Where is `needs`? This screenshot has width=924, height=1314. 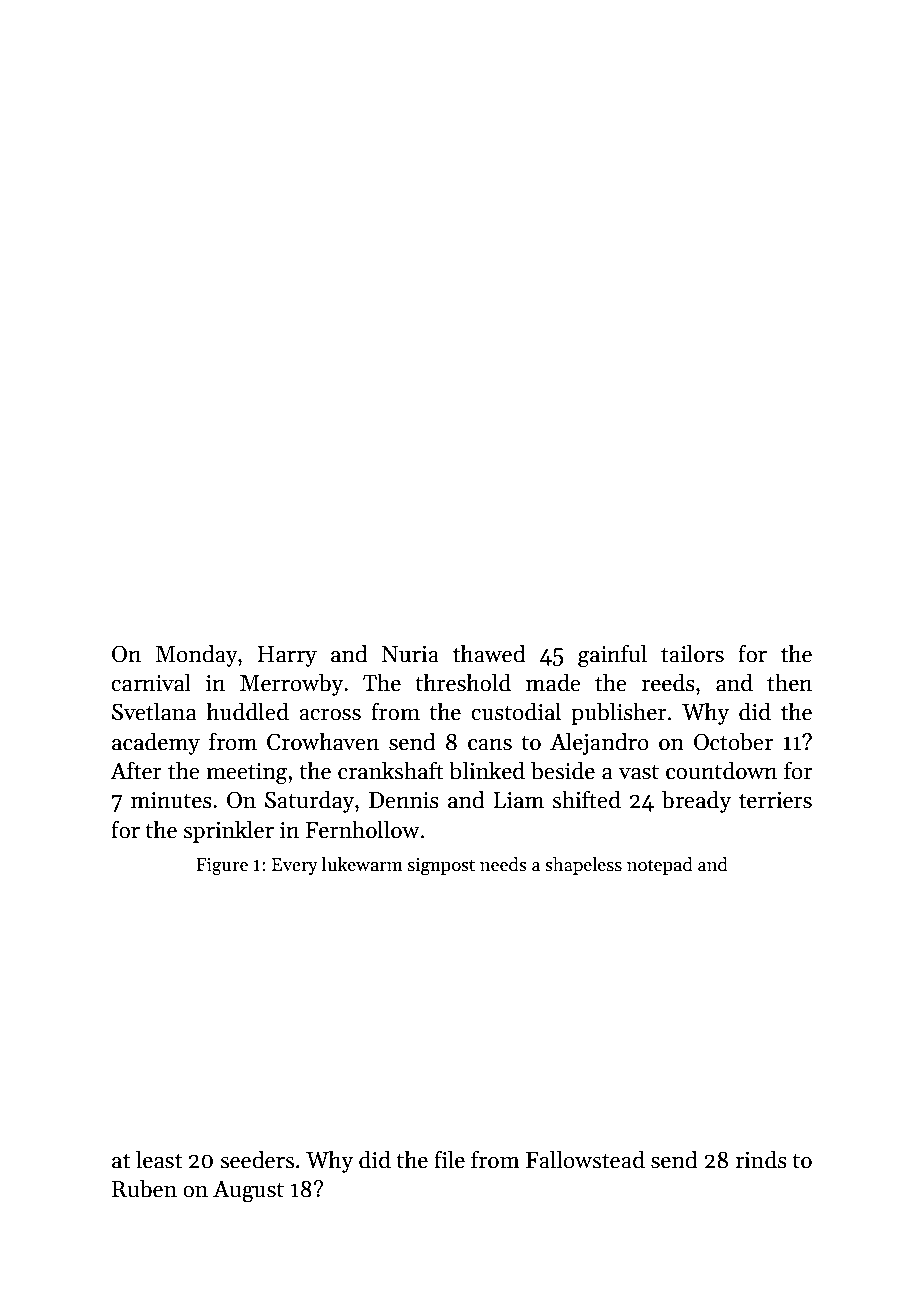
needs is located at coordinates (503, 864).
